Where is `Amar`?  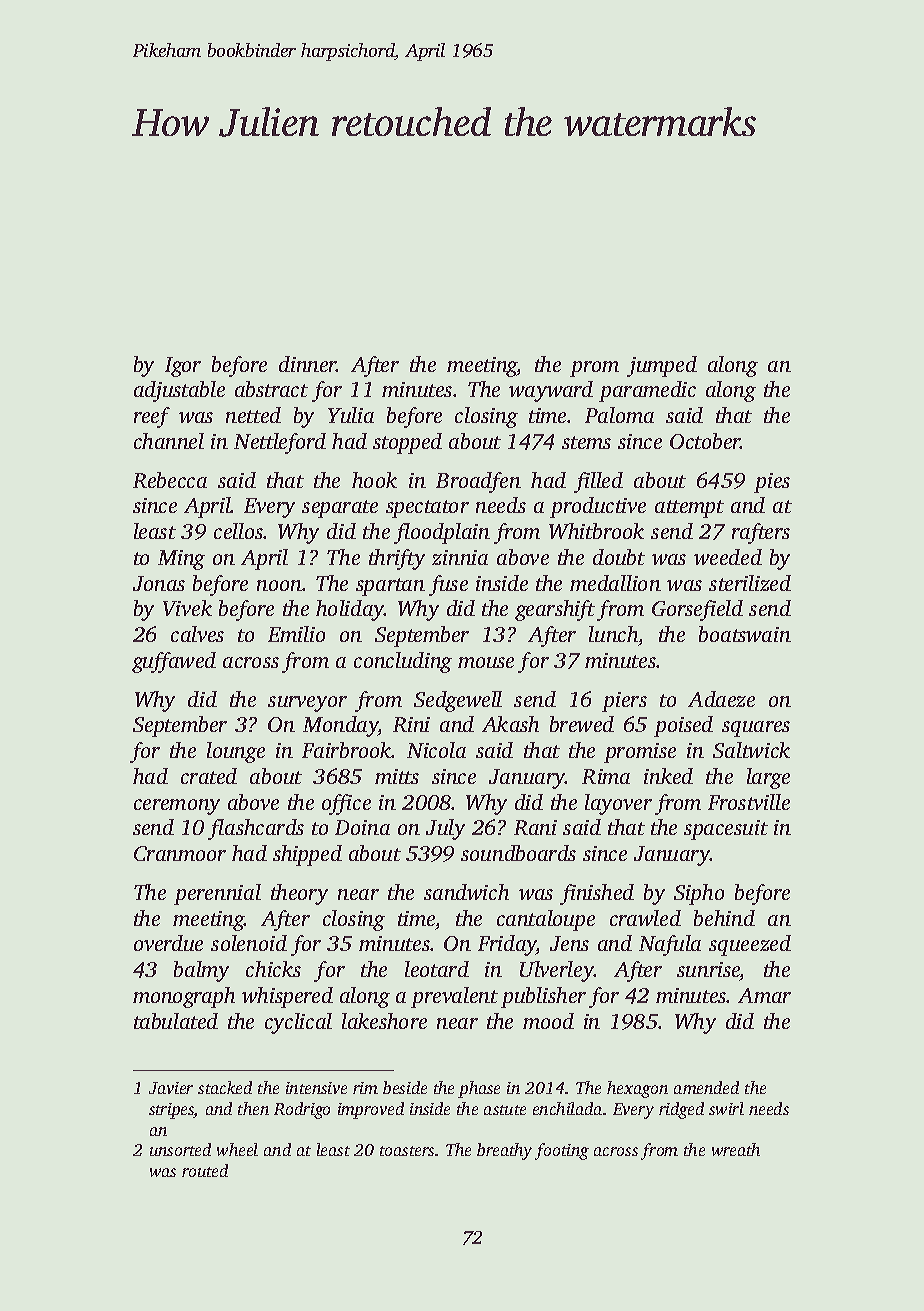 Amar is located at coordinates (764, 995).
